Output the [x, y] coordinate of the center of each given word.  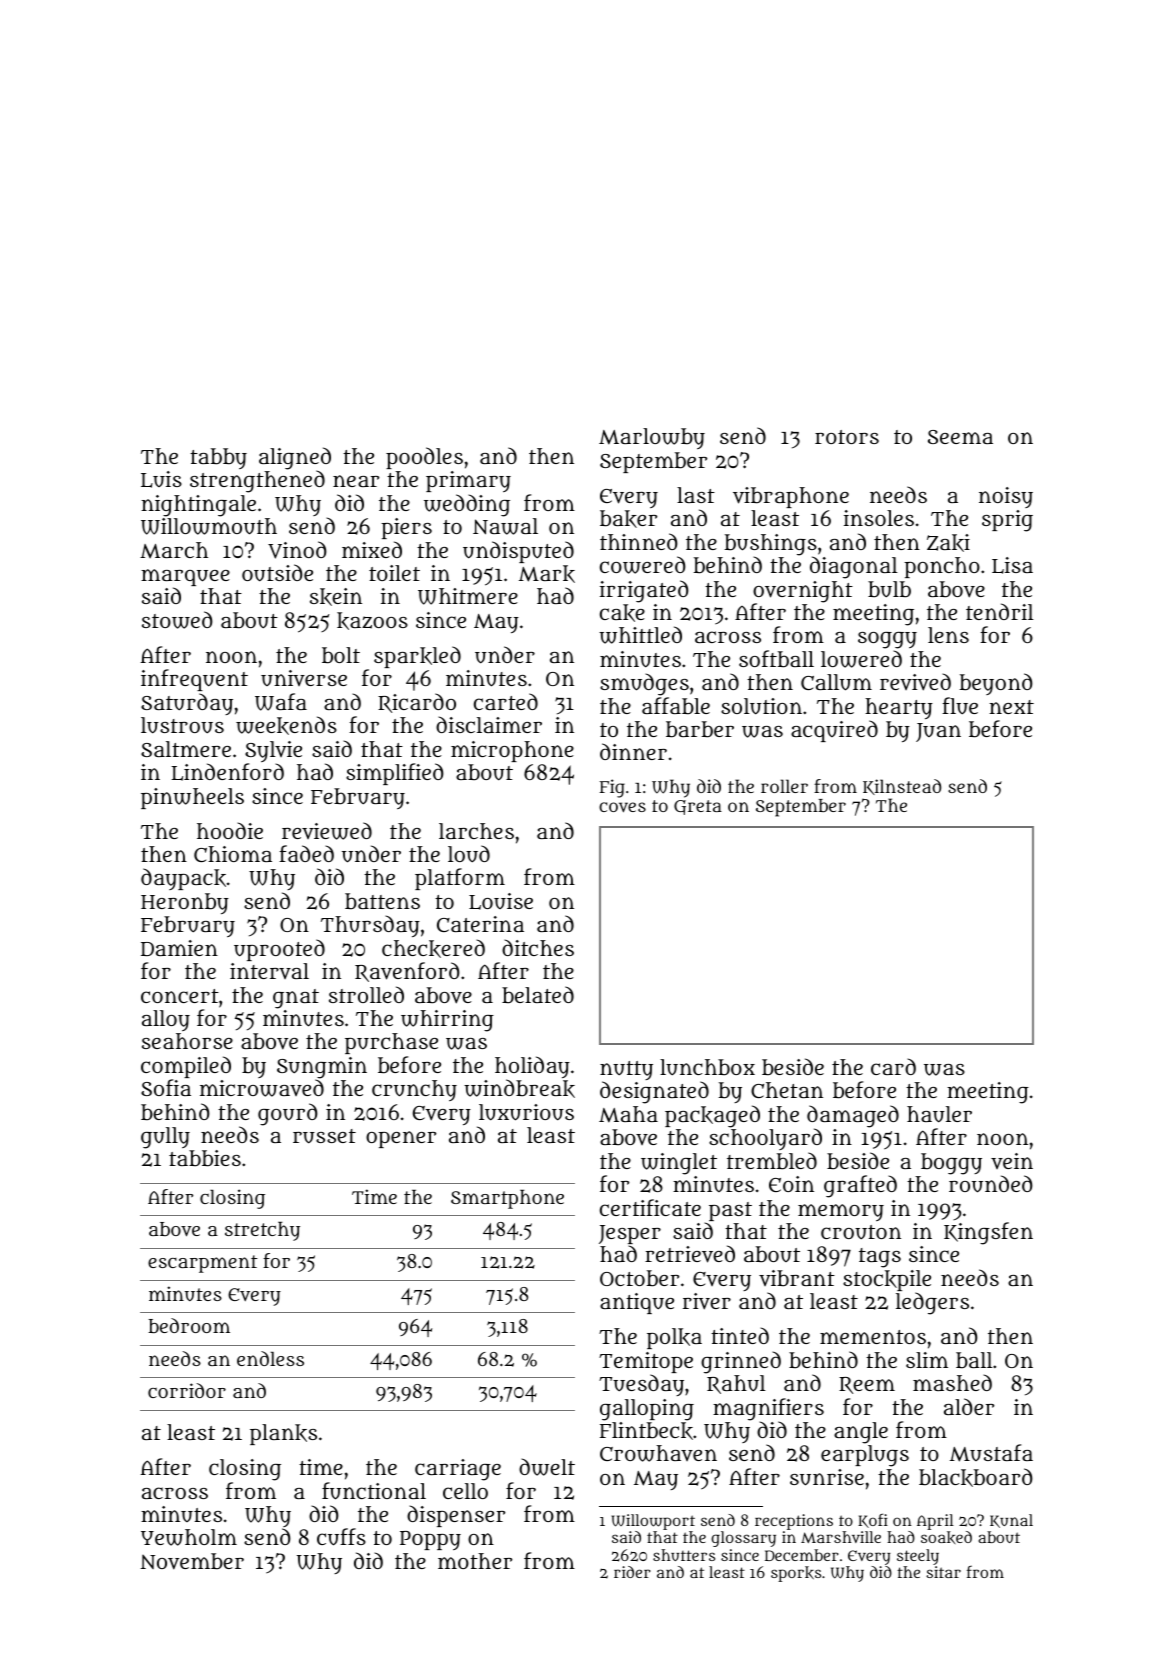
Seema [960, 437]
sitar [943, 1572]
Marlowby [652, 438]
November [192, 1561]
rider [632, 1572]
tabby [218, 458]
